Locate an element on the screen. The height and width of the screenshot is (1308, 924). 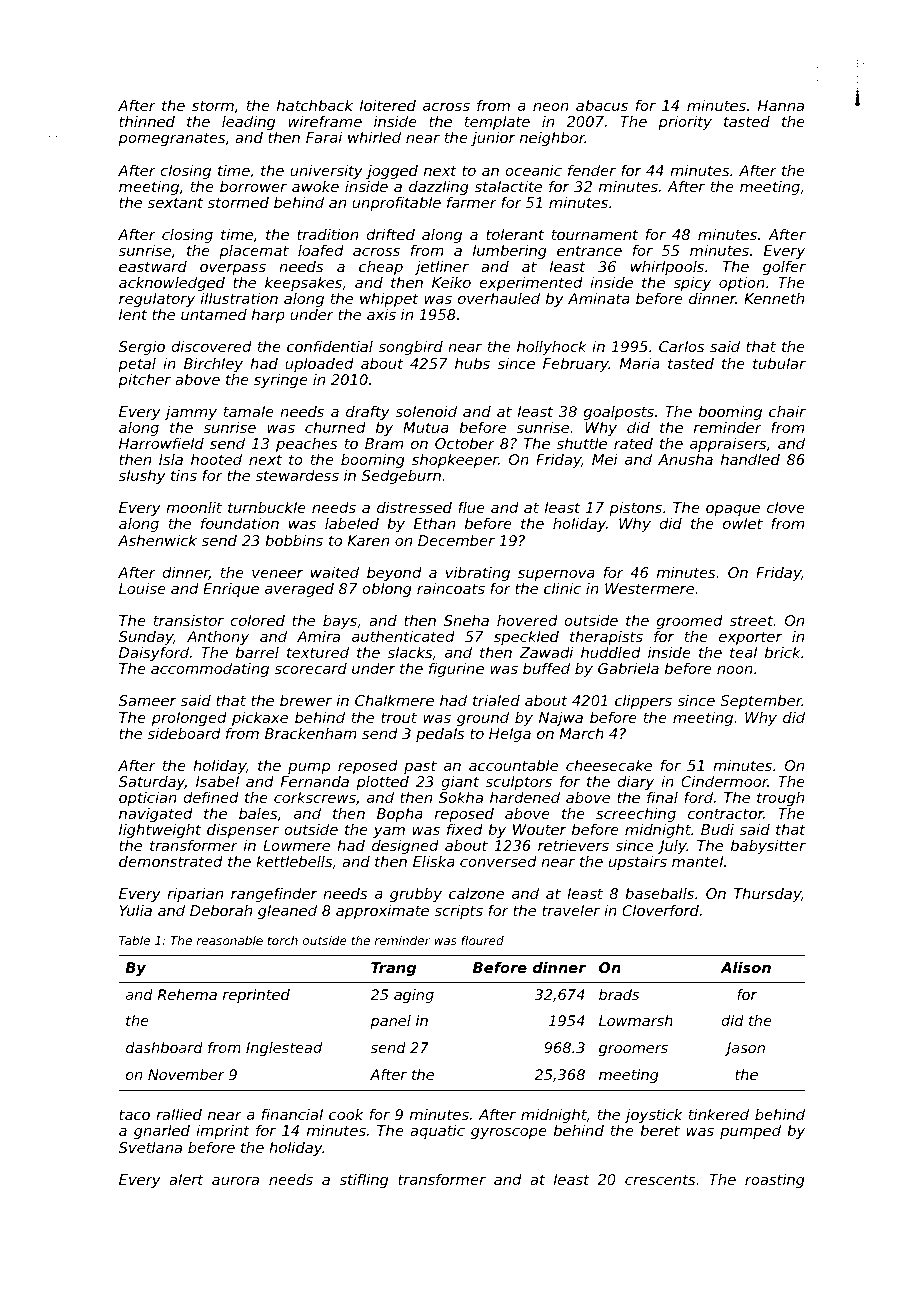
Helga is located at coordinates (510, 735).
